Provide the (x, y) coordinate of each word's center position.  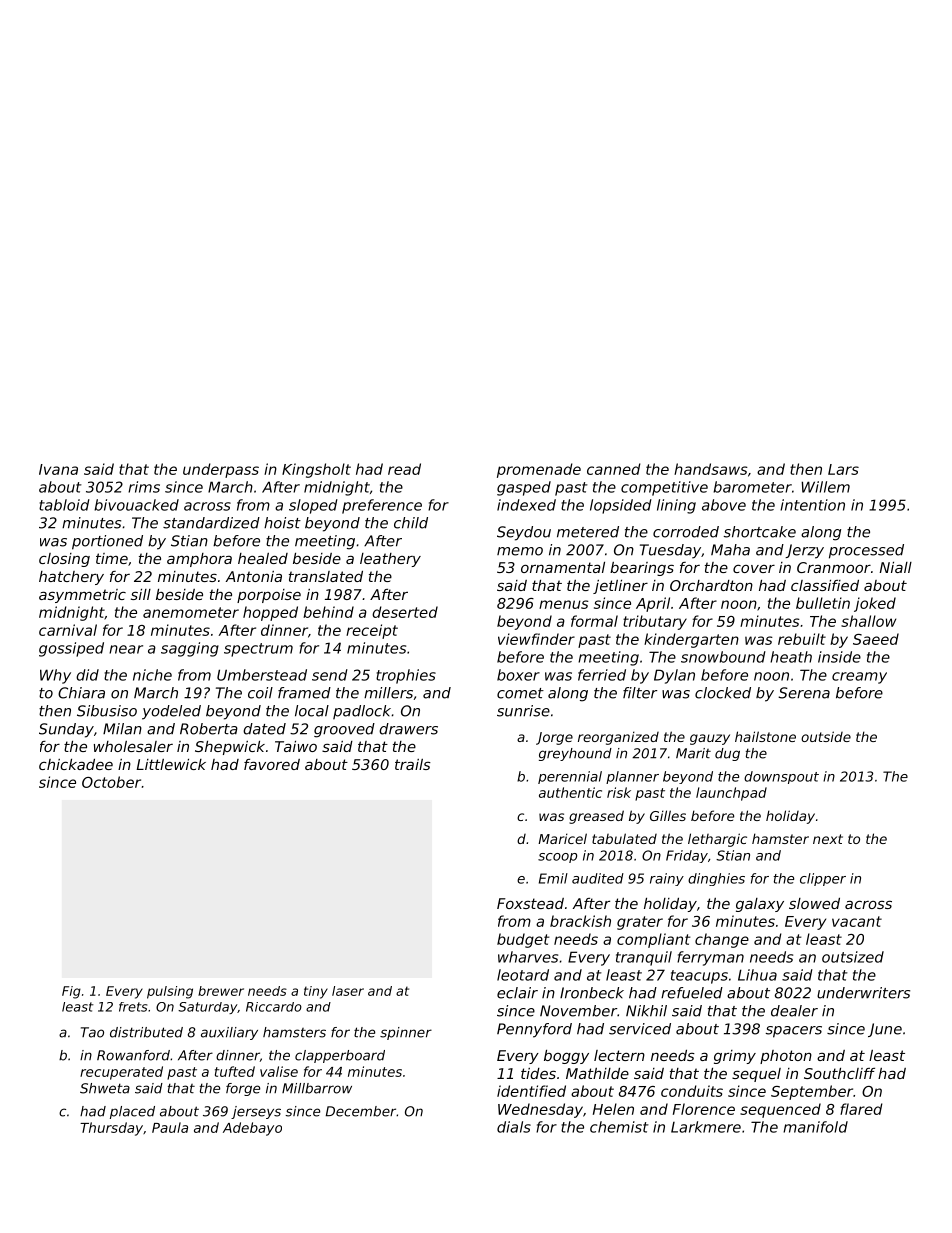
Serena (804, 693)
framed (304, 693)
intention (812, 505)
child (411, 523)
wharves (528, 957)
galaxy (760, 905)
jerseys (256, 1112)
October (111, 782)
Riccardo (274, 1007)
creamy (859, 678)
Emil (553, 878)
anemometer (191, 612)
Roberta (209, 729)
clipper (823, 879)
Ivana (58, 469)
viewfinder (536, 639)
